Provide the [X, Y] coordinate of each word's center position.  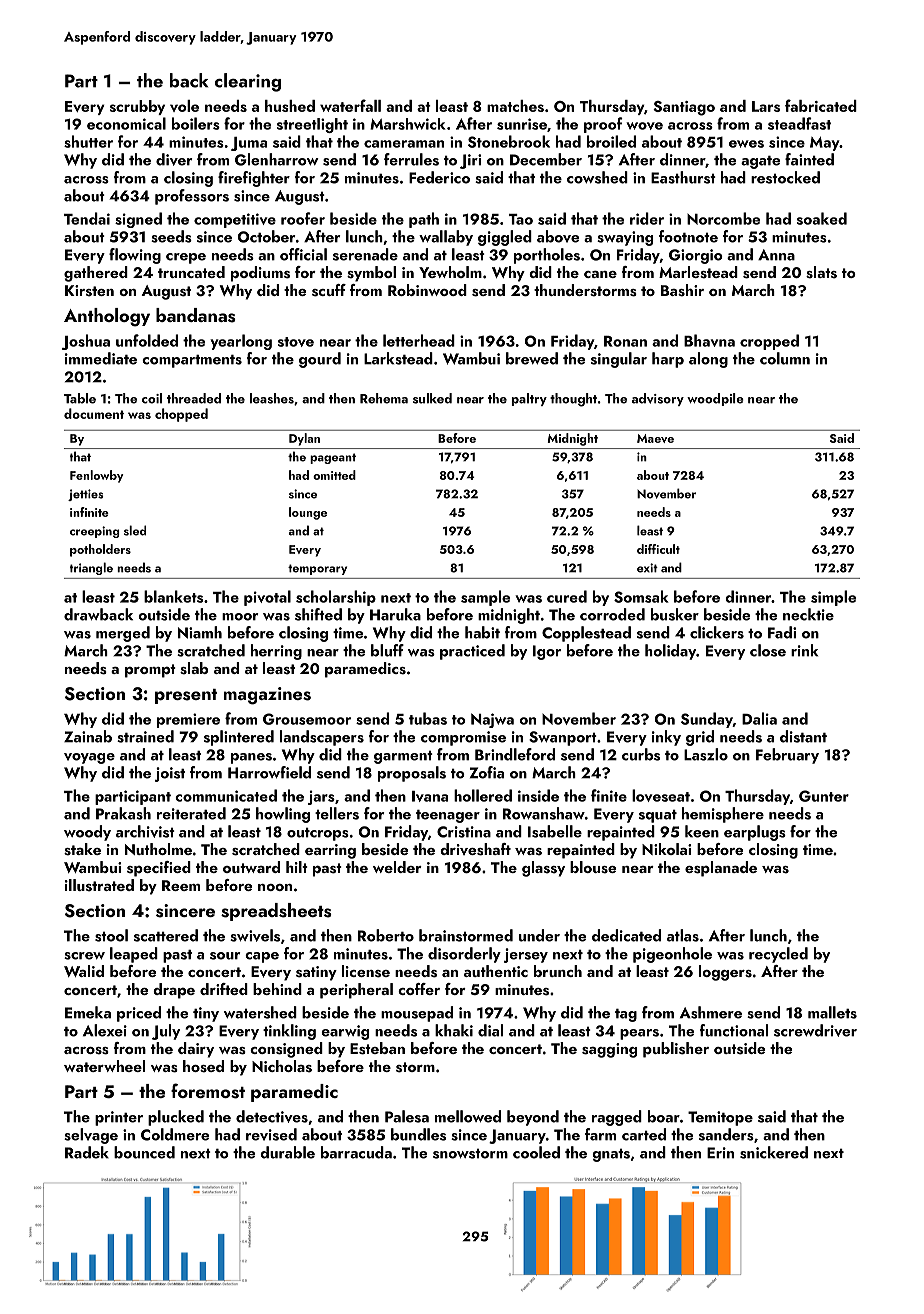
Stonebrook [509, 141]
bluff [387, 650]
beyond [533, 1118]
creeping [95, 532]
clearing [248, 82]
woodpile [715, 399]
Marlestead [698, 272]
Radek [87, 1152]
